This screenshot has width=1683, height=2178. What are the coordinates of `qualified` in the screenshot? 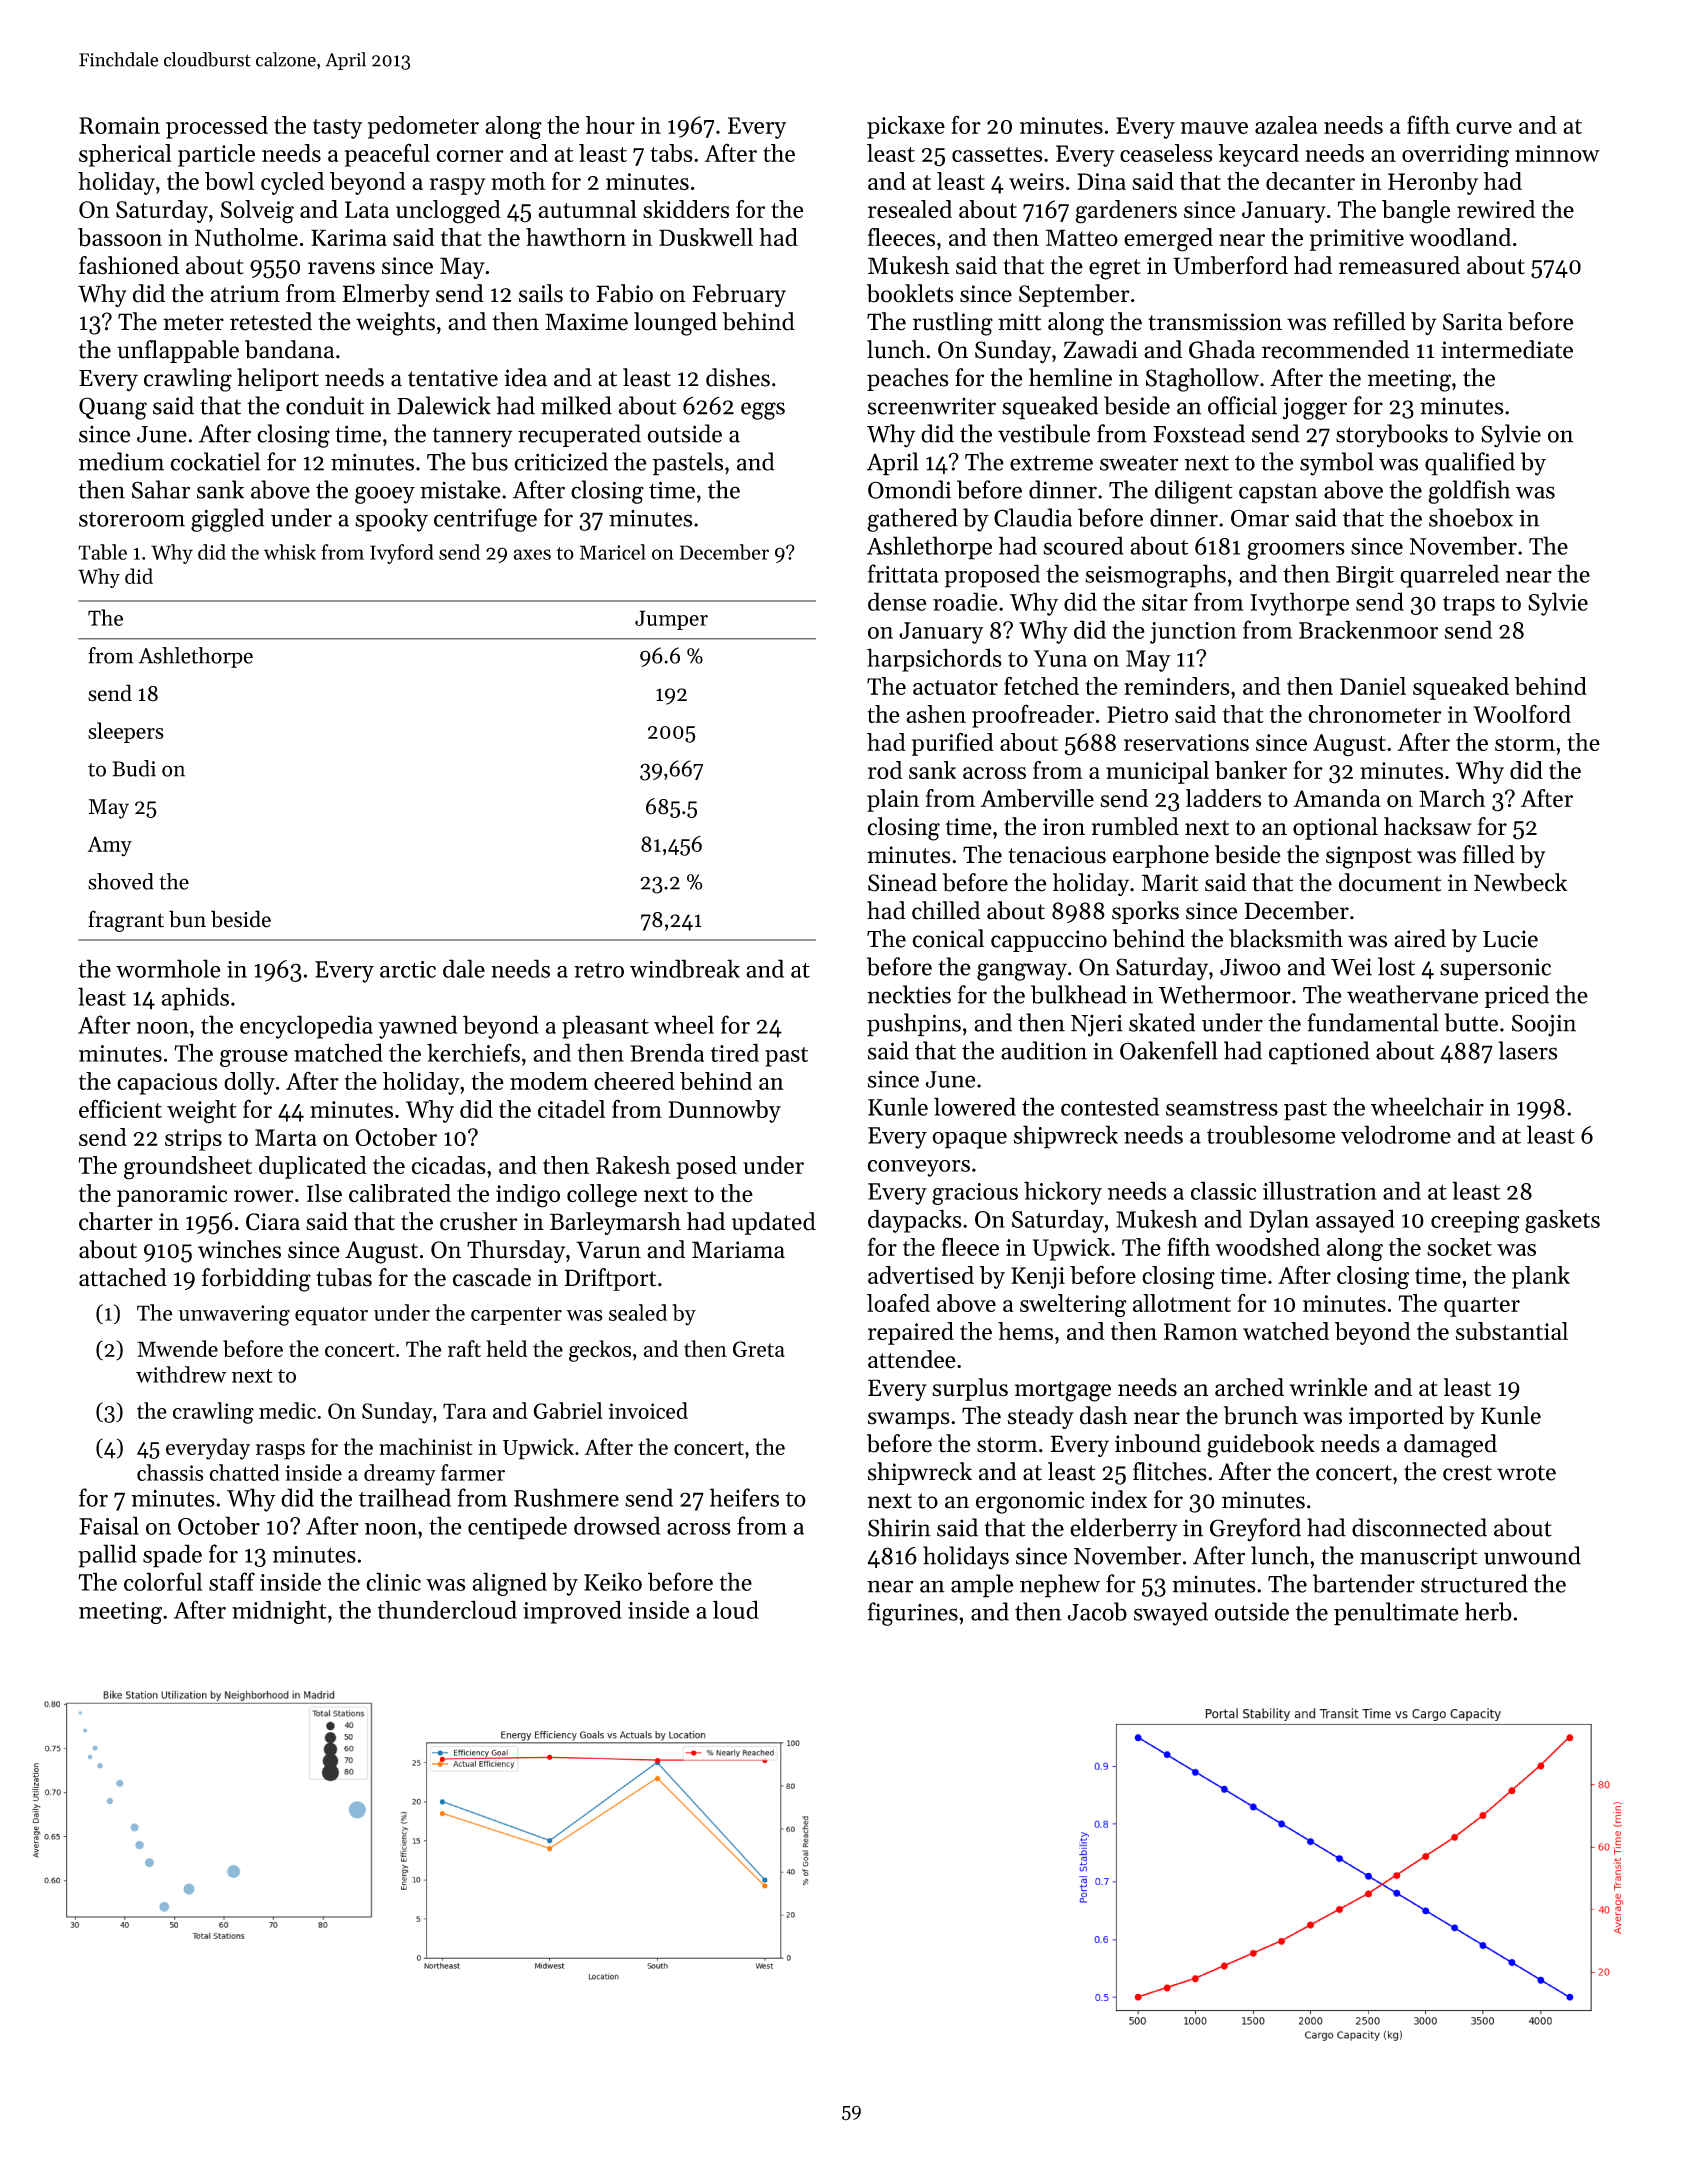 It's located at (1470, 464).
